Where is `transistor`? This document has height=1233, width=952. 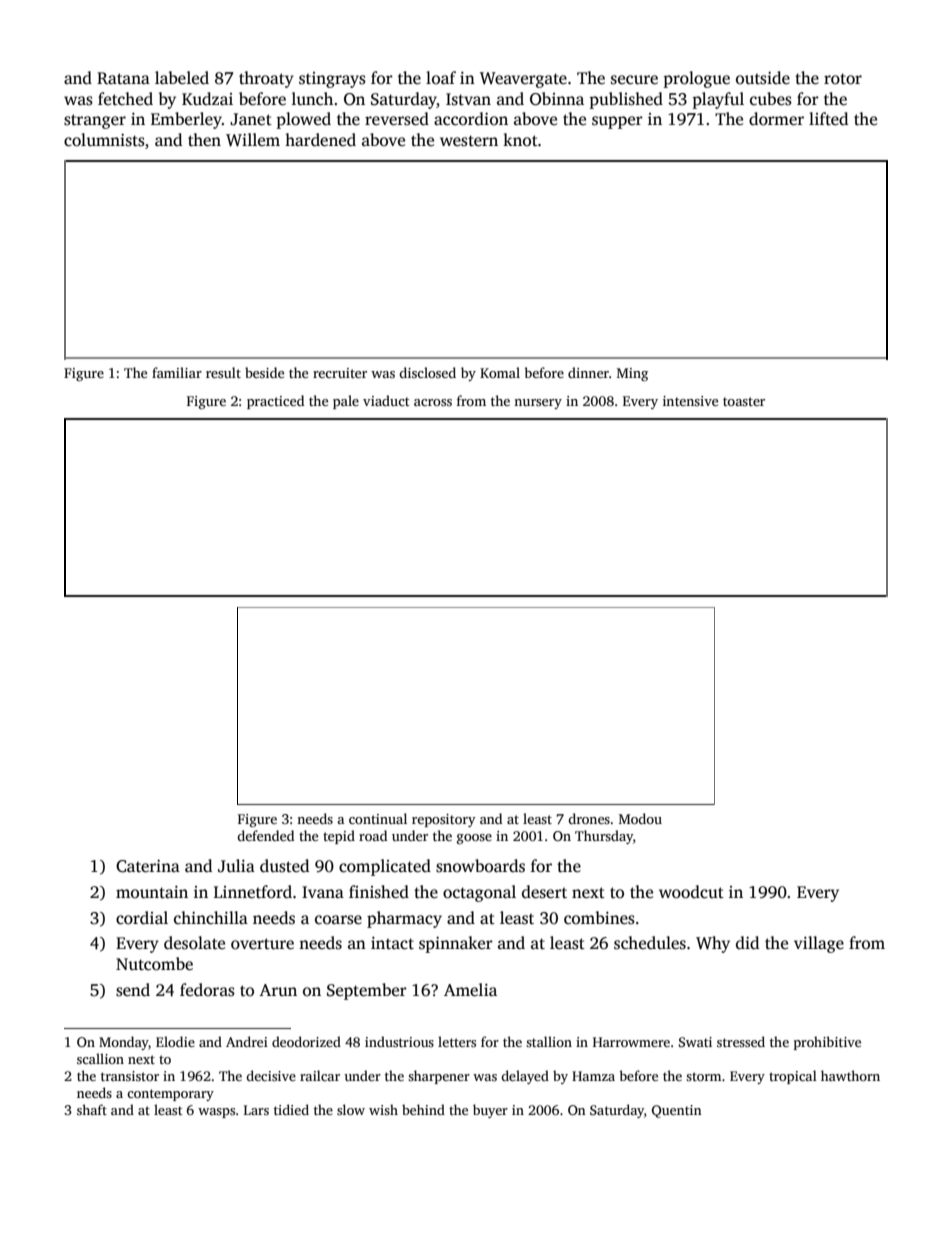 transistor is located at coordinates (130, 1076).
